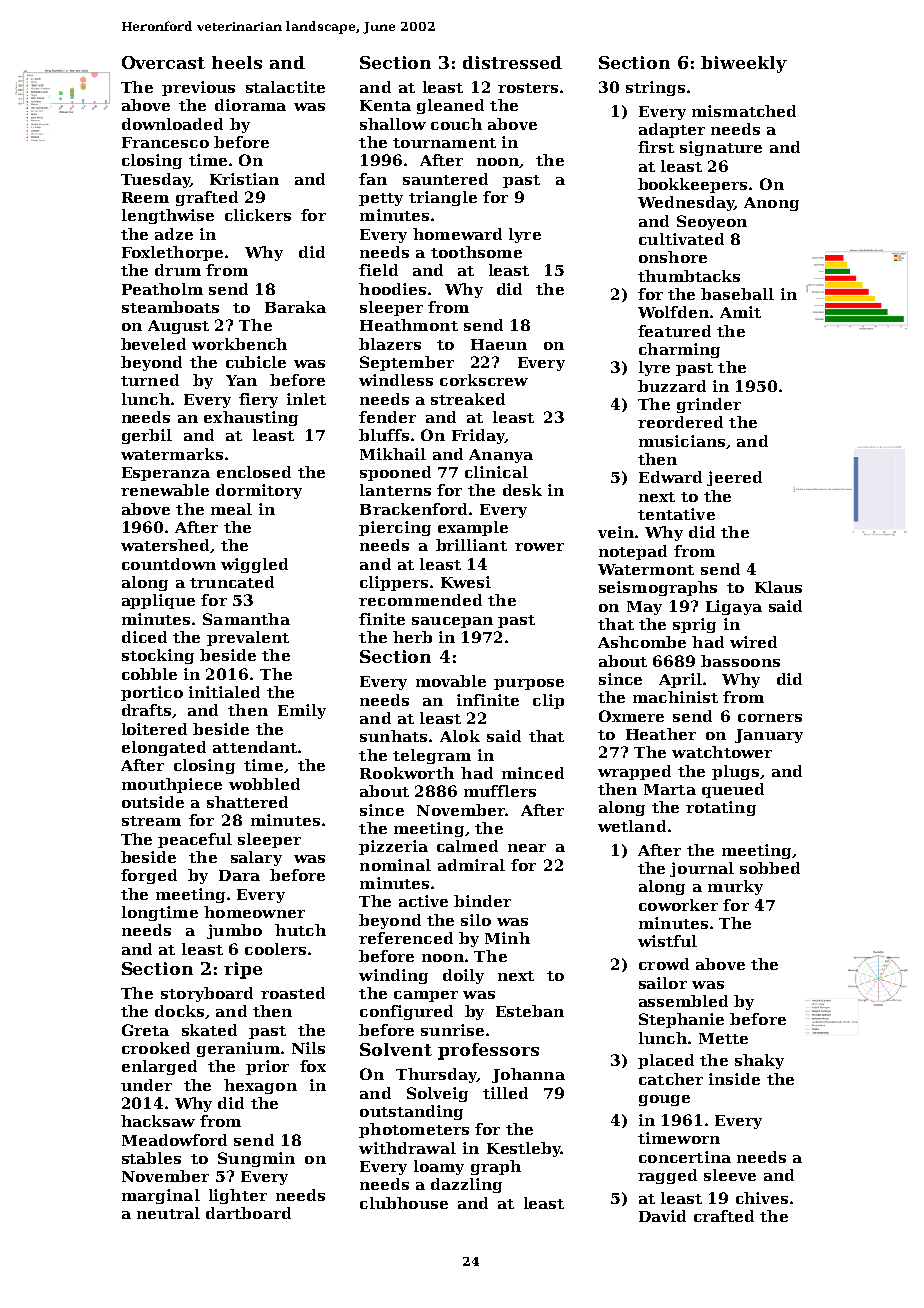 Image resolution: width=924 pixels, height=1308 pixels. I want to click on heels, so click(237, 62).
